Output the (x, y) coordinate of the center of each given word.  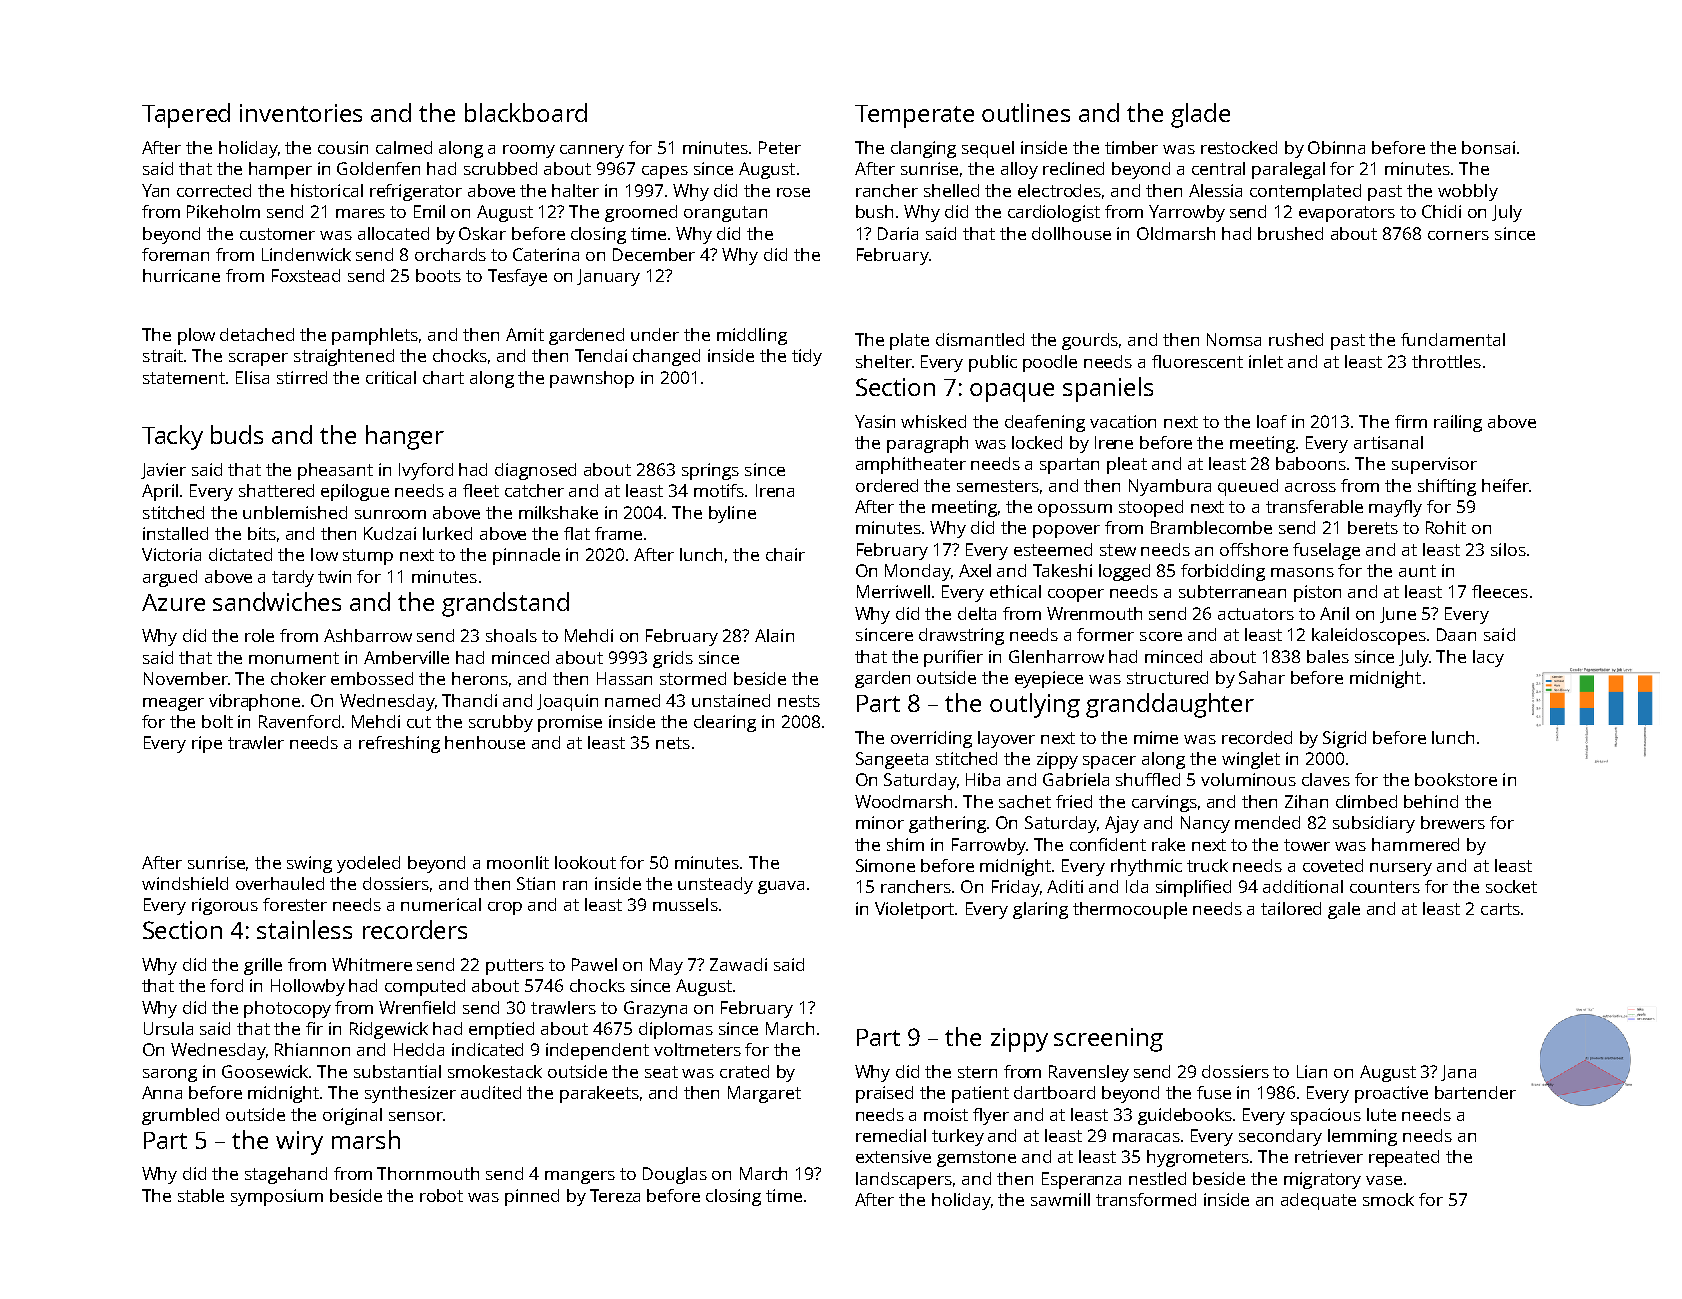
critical (391, 377)
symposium (277, 1197)
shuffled (1148, 779)
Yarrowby (1187, 213)
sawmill (1060, 1199)
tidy (807, 357)
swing (309, 864)
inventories (301, 113)
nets (673, 743)
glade (1200, 115)
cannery (592, 151)
